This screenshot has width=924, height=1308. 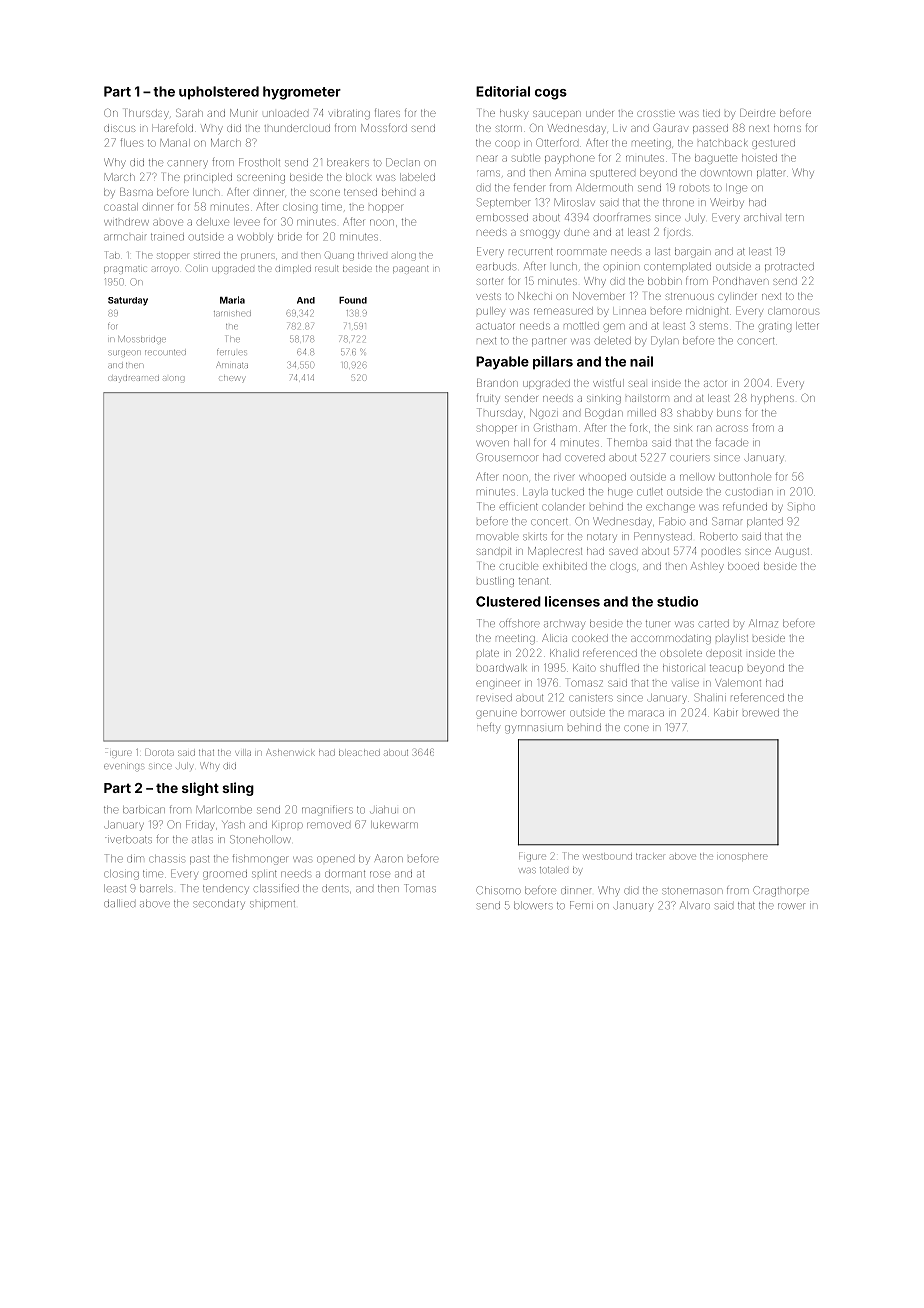 What do you see at coordinates (495, 582) in the screenshot?
I see `bustling` at bounding box center [495, 582].
